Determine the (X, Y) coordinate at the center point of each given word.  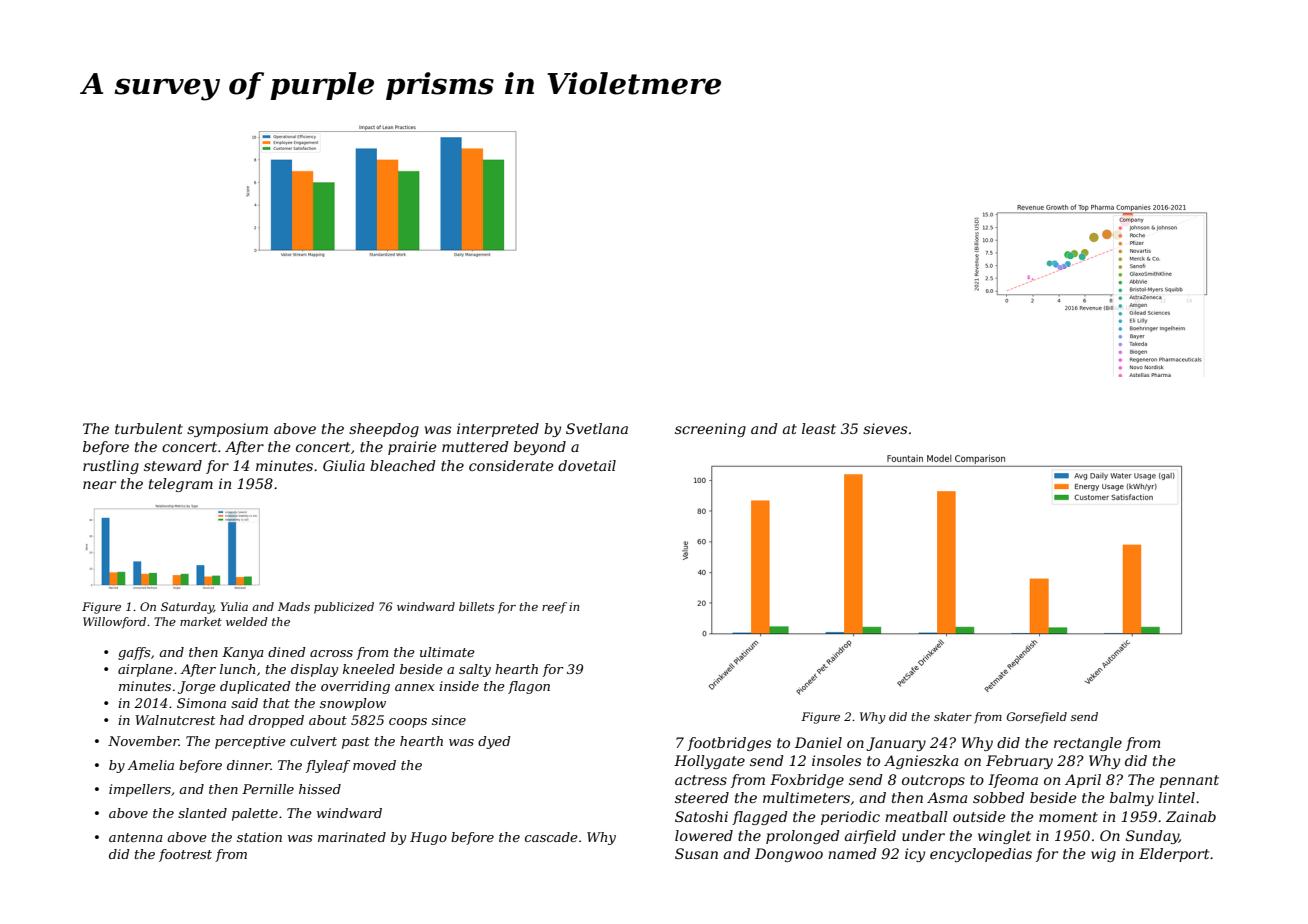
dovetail (587, 465)
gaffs (134, 653)
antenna (136, 837)
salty (475, 670)
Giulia (344, 465)
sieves (885, 428)
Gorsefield (1037, 718)
